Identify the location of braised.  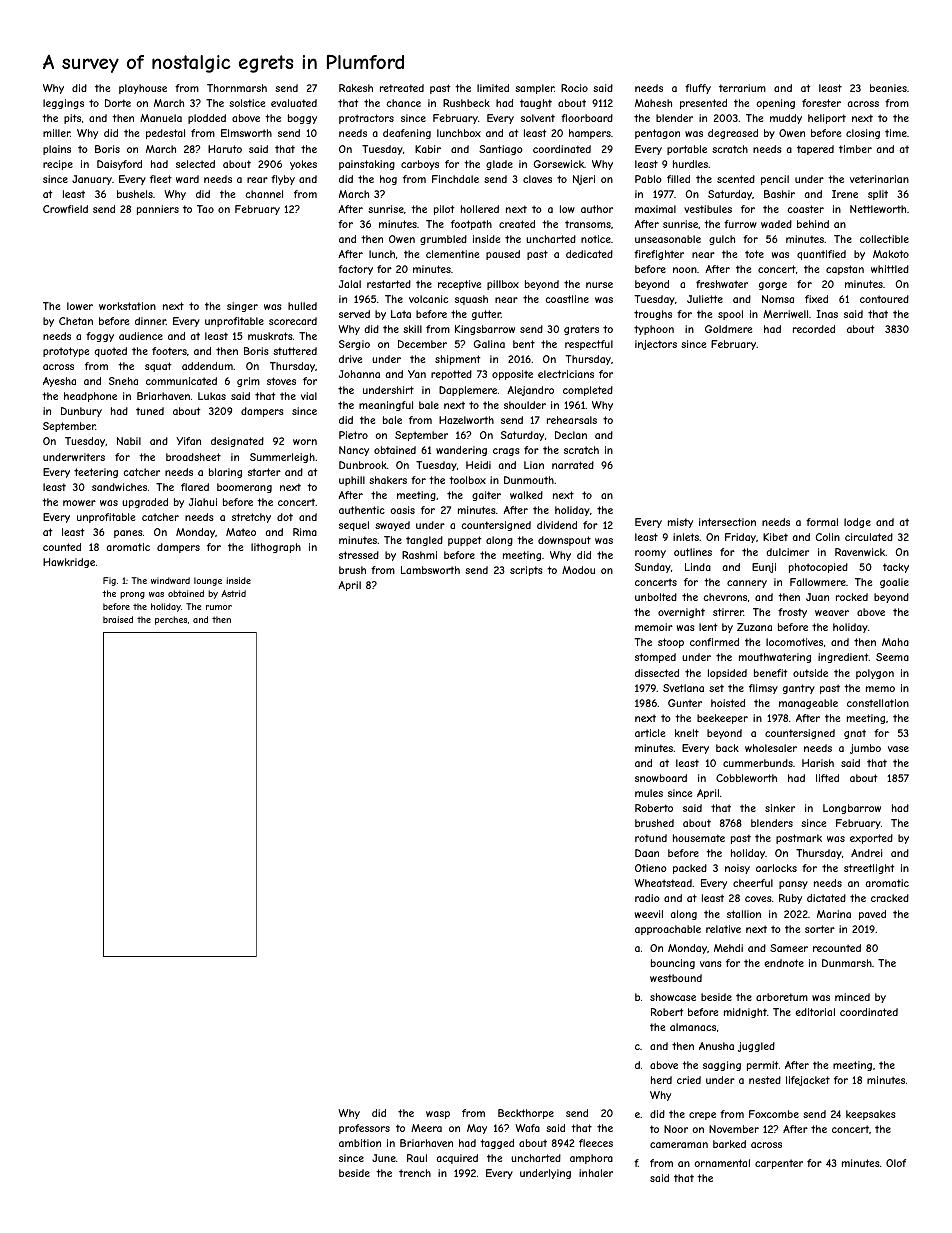
(118, 619).
